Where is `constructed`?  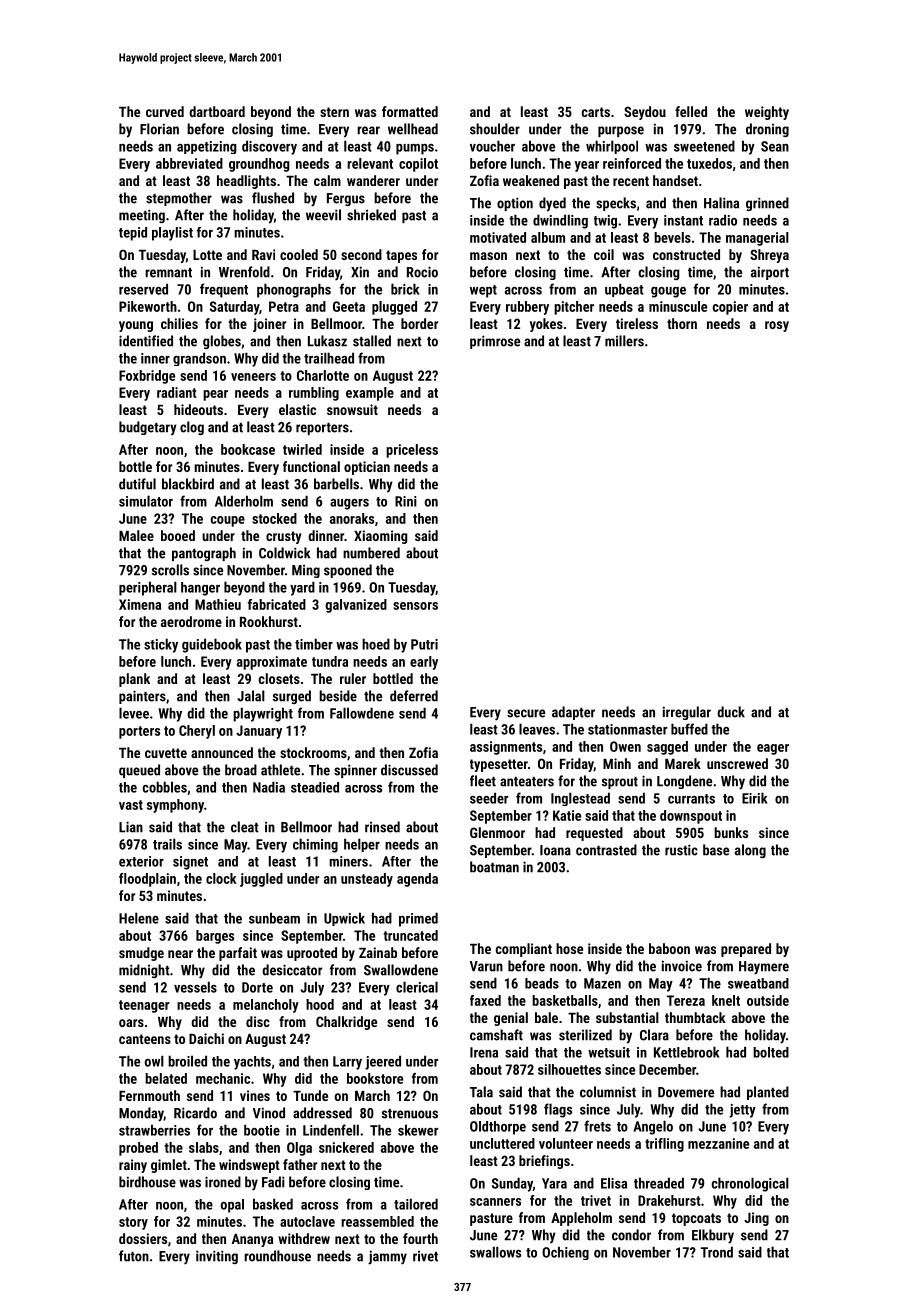 constructed is located at coordinates (686, 254).
